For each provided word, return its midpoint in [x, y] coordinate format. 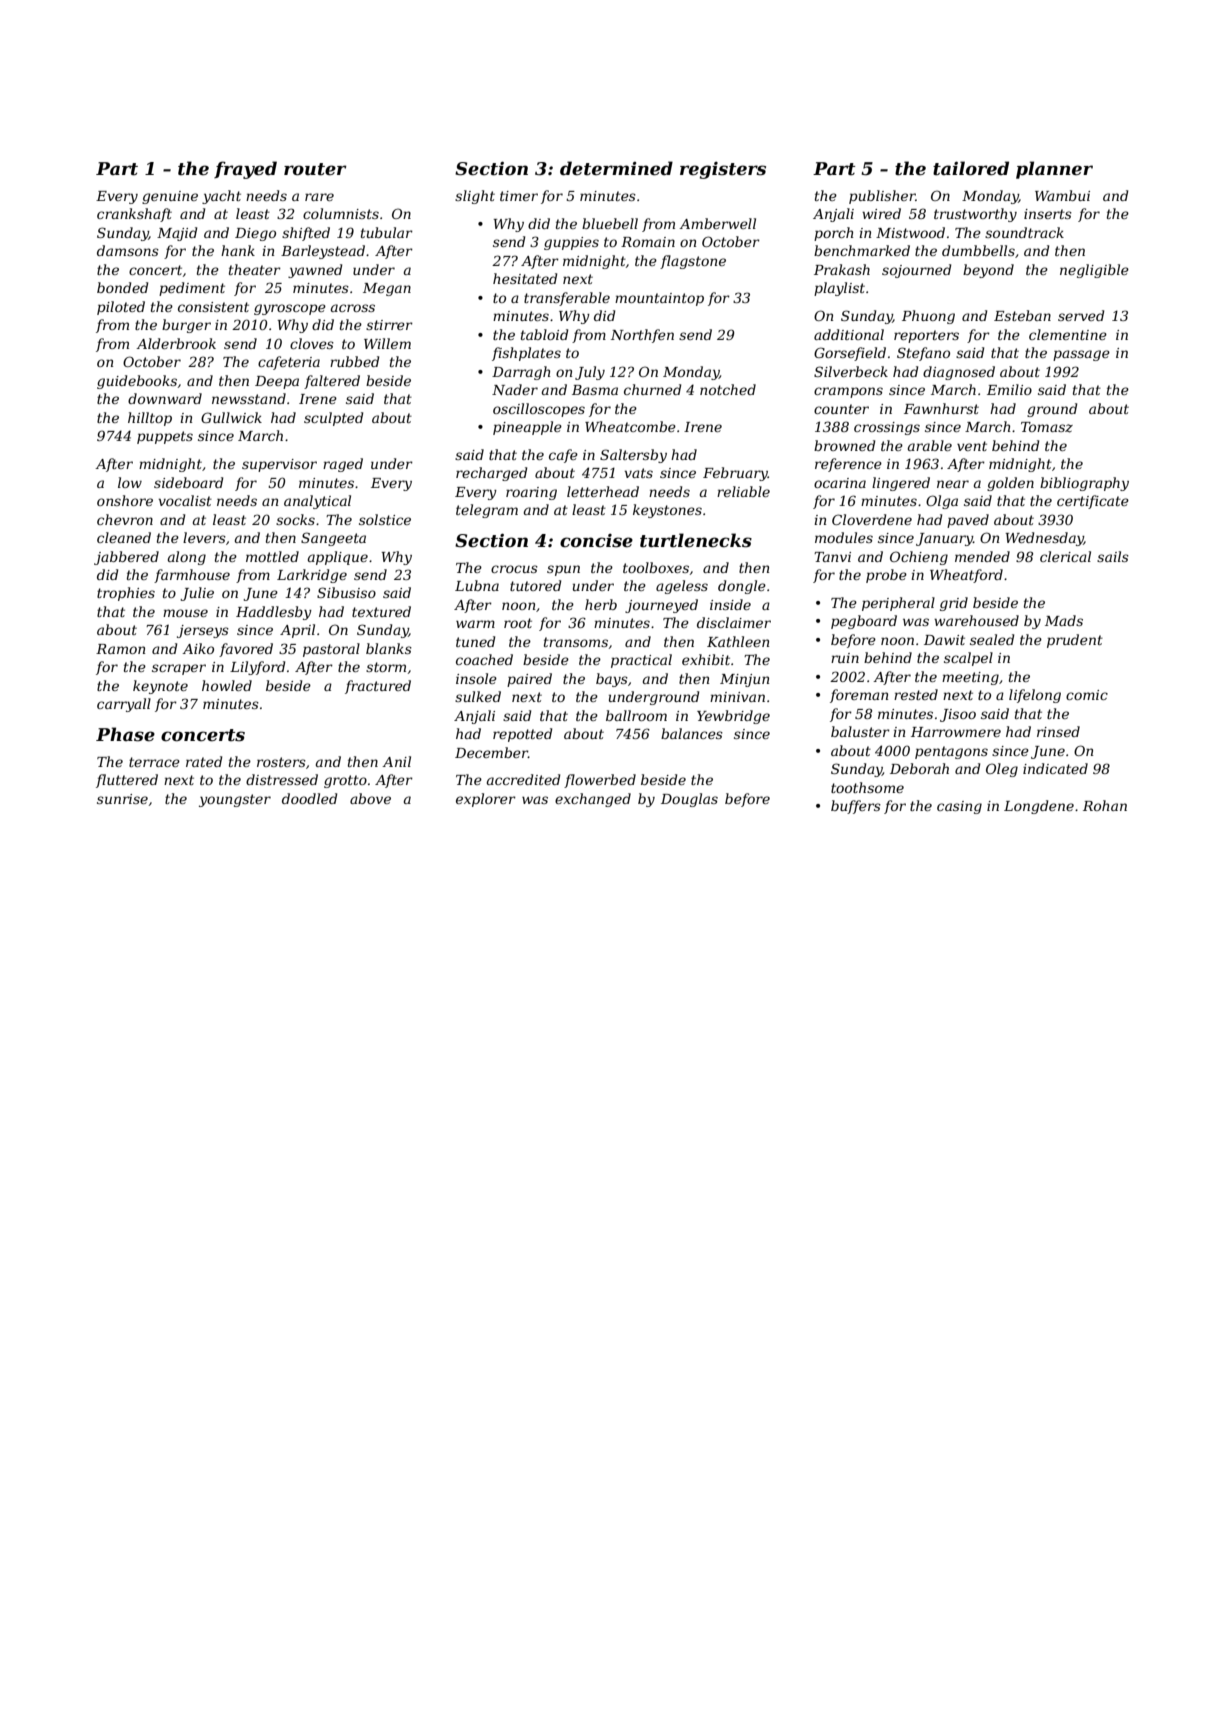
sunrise [122, 799]
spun [563, 570]
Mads [1064, 620]
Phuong [928, 317]
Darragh [521, 373]
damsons [128, 250]
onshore [125, 500]
